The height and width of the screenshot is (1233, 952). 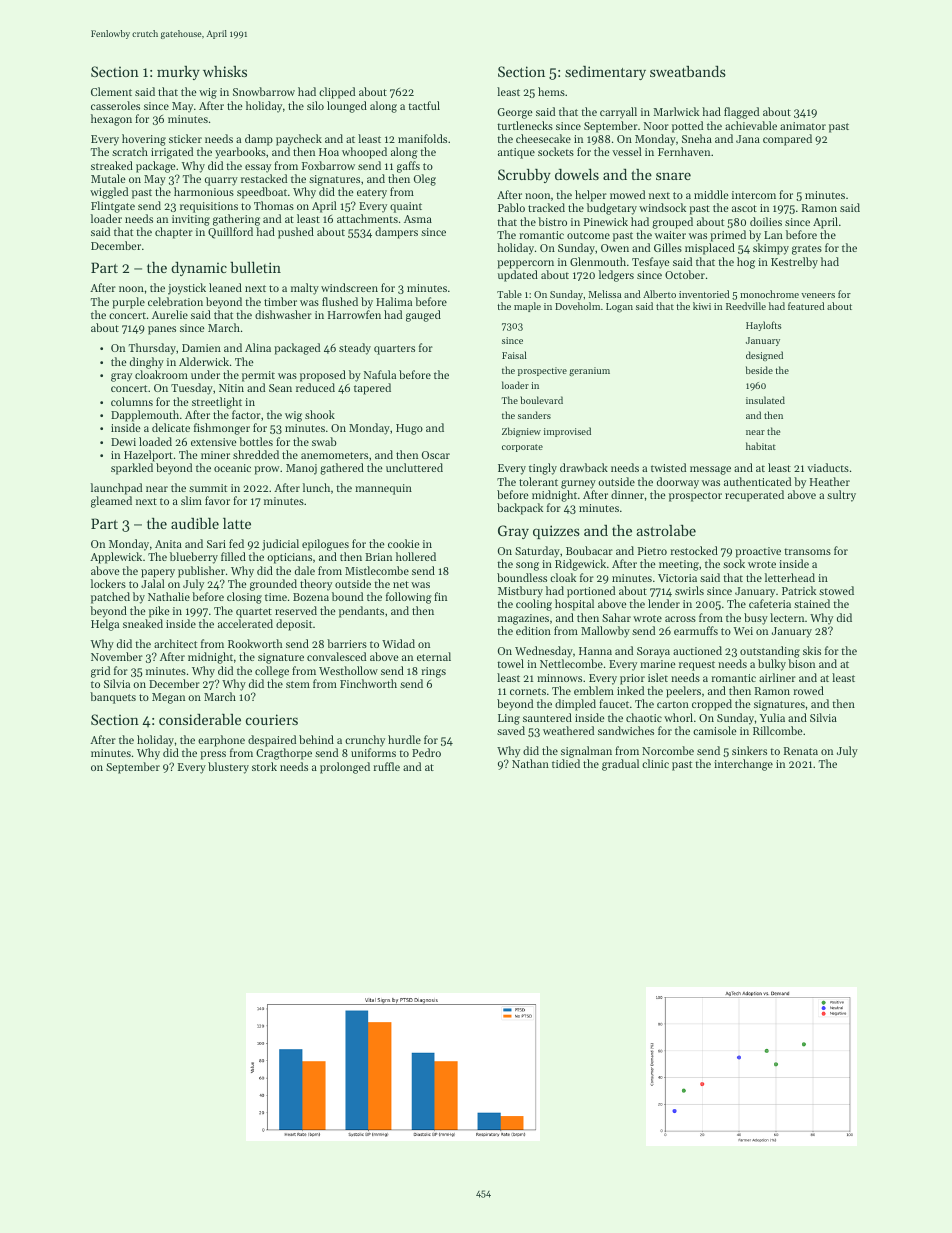 What do you see at coordinates (697, 650) in the screenshot?
I see `auctioned` at bounding box center [697, 650].
